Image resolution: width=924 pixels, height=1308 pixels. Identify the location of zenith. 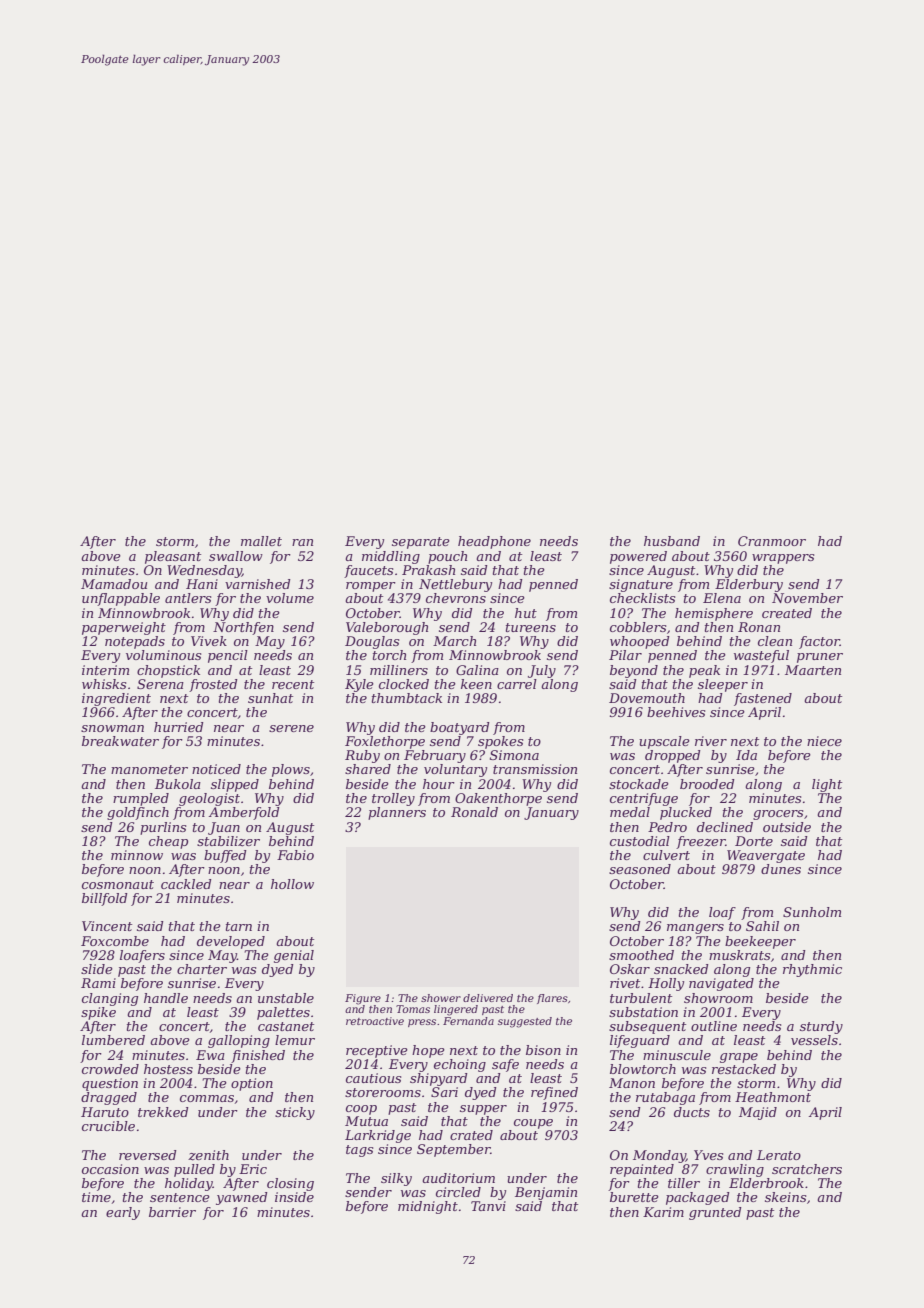
(208, 1155).
